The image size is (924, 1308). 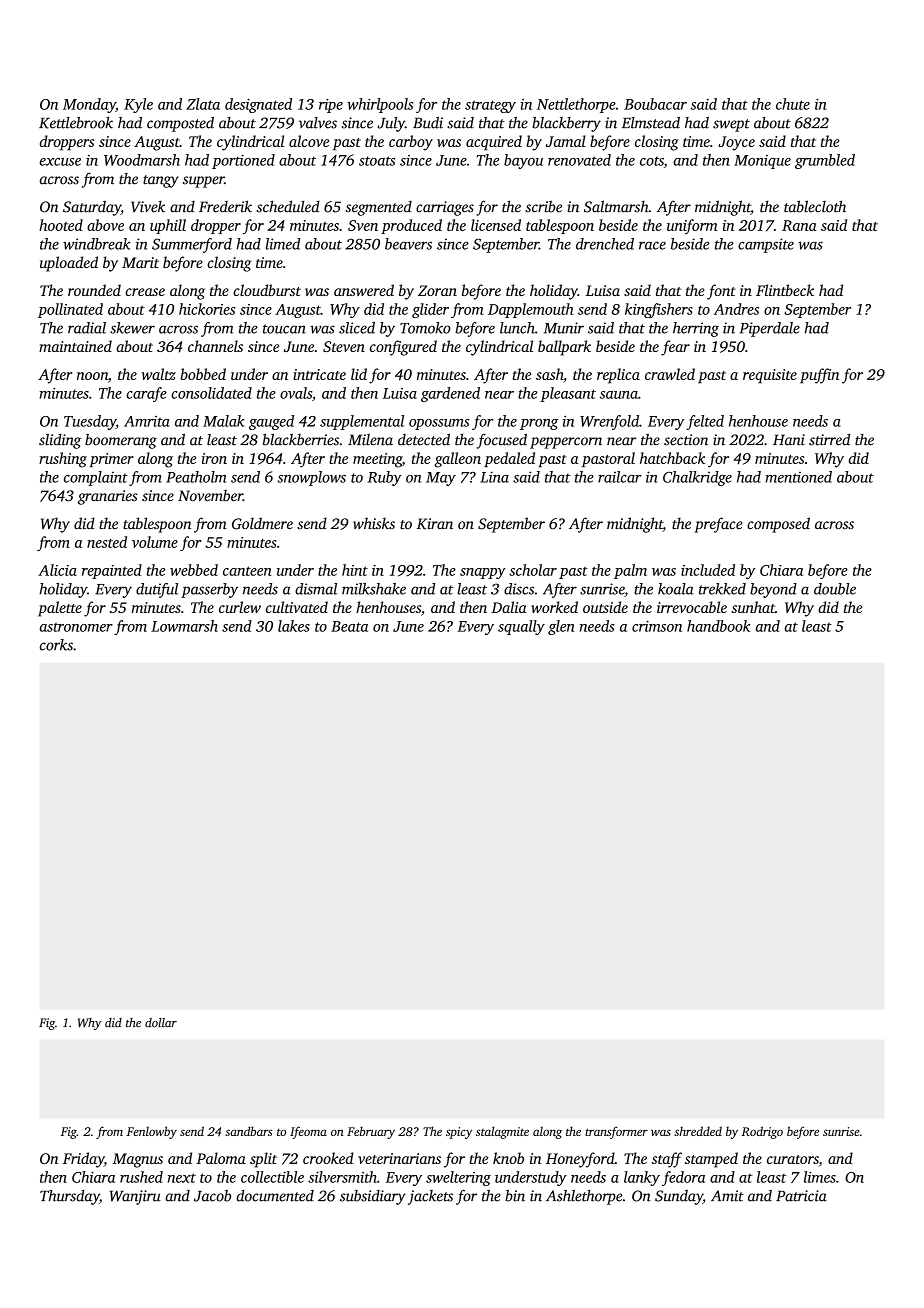 I want to click on corks, so click(x=56, y=645).
